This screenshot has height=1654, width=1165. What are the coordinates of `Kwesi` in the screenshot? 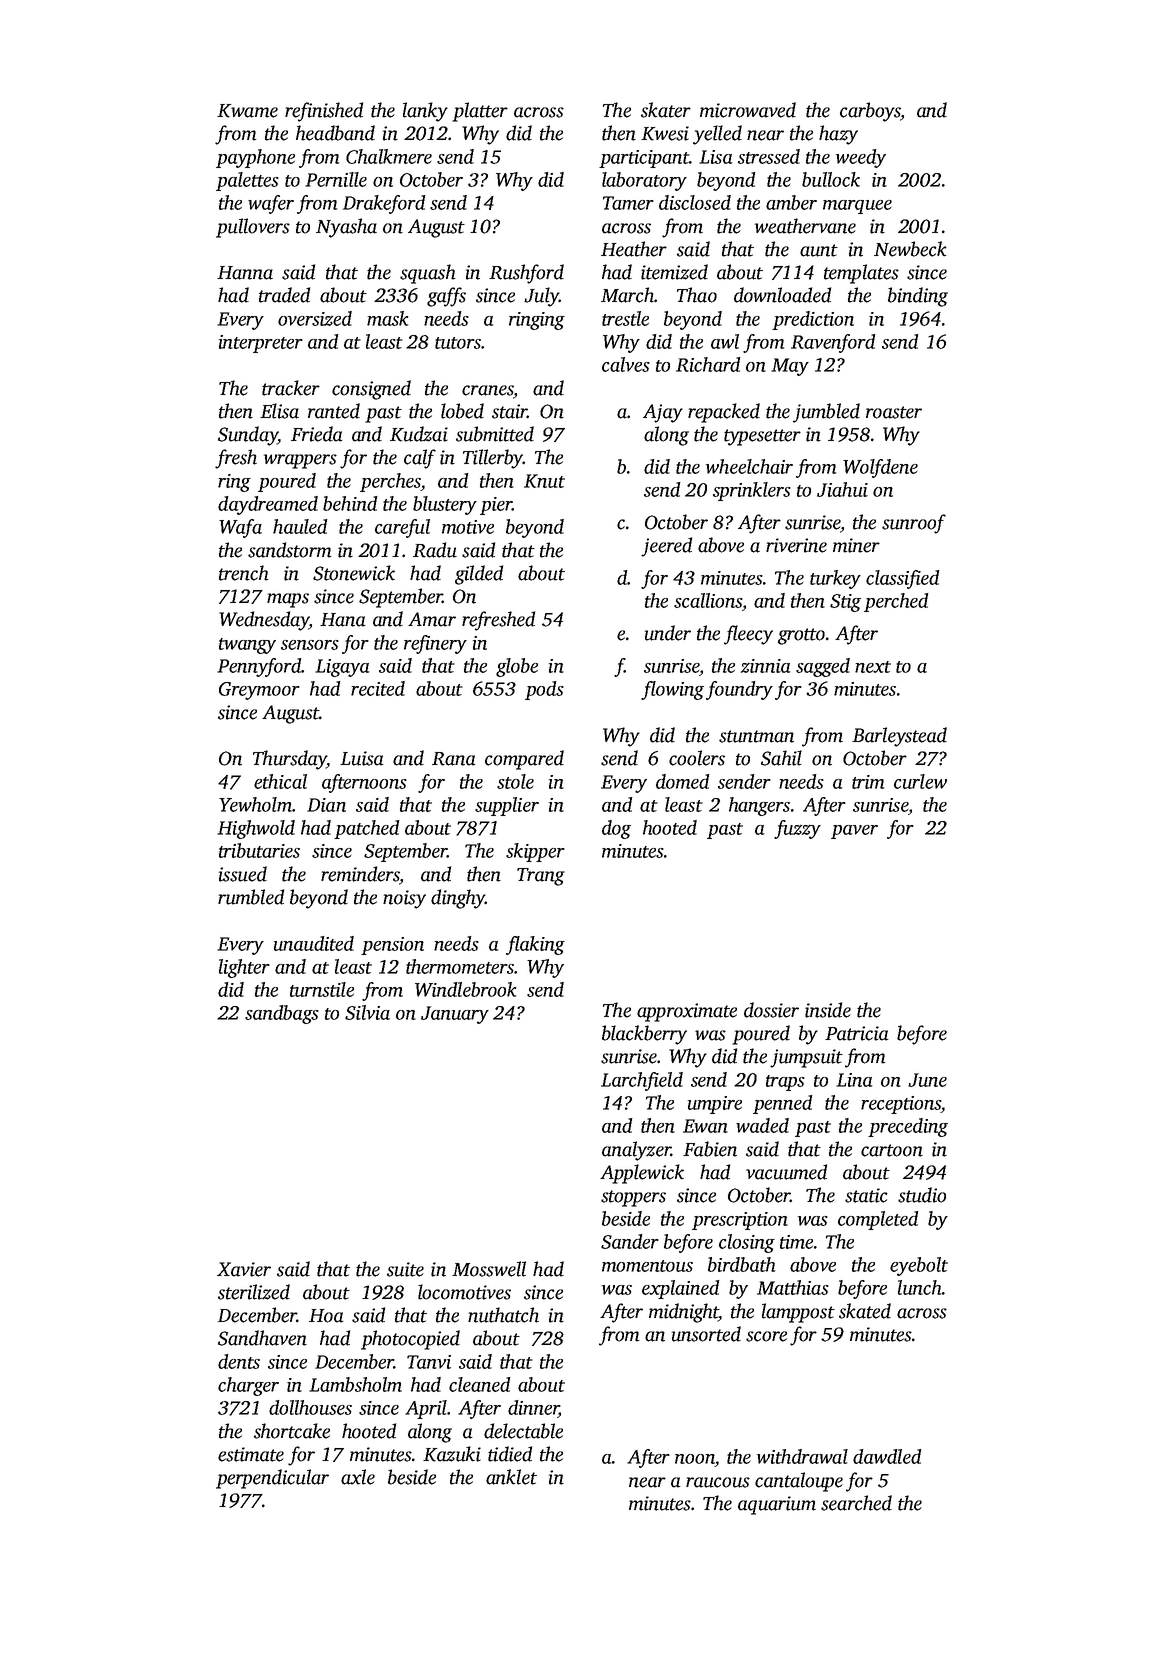 It's located at (665, 133).
